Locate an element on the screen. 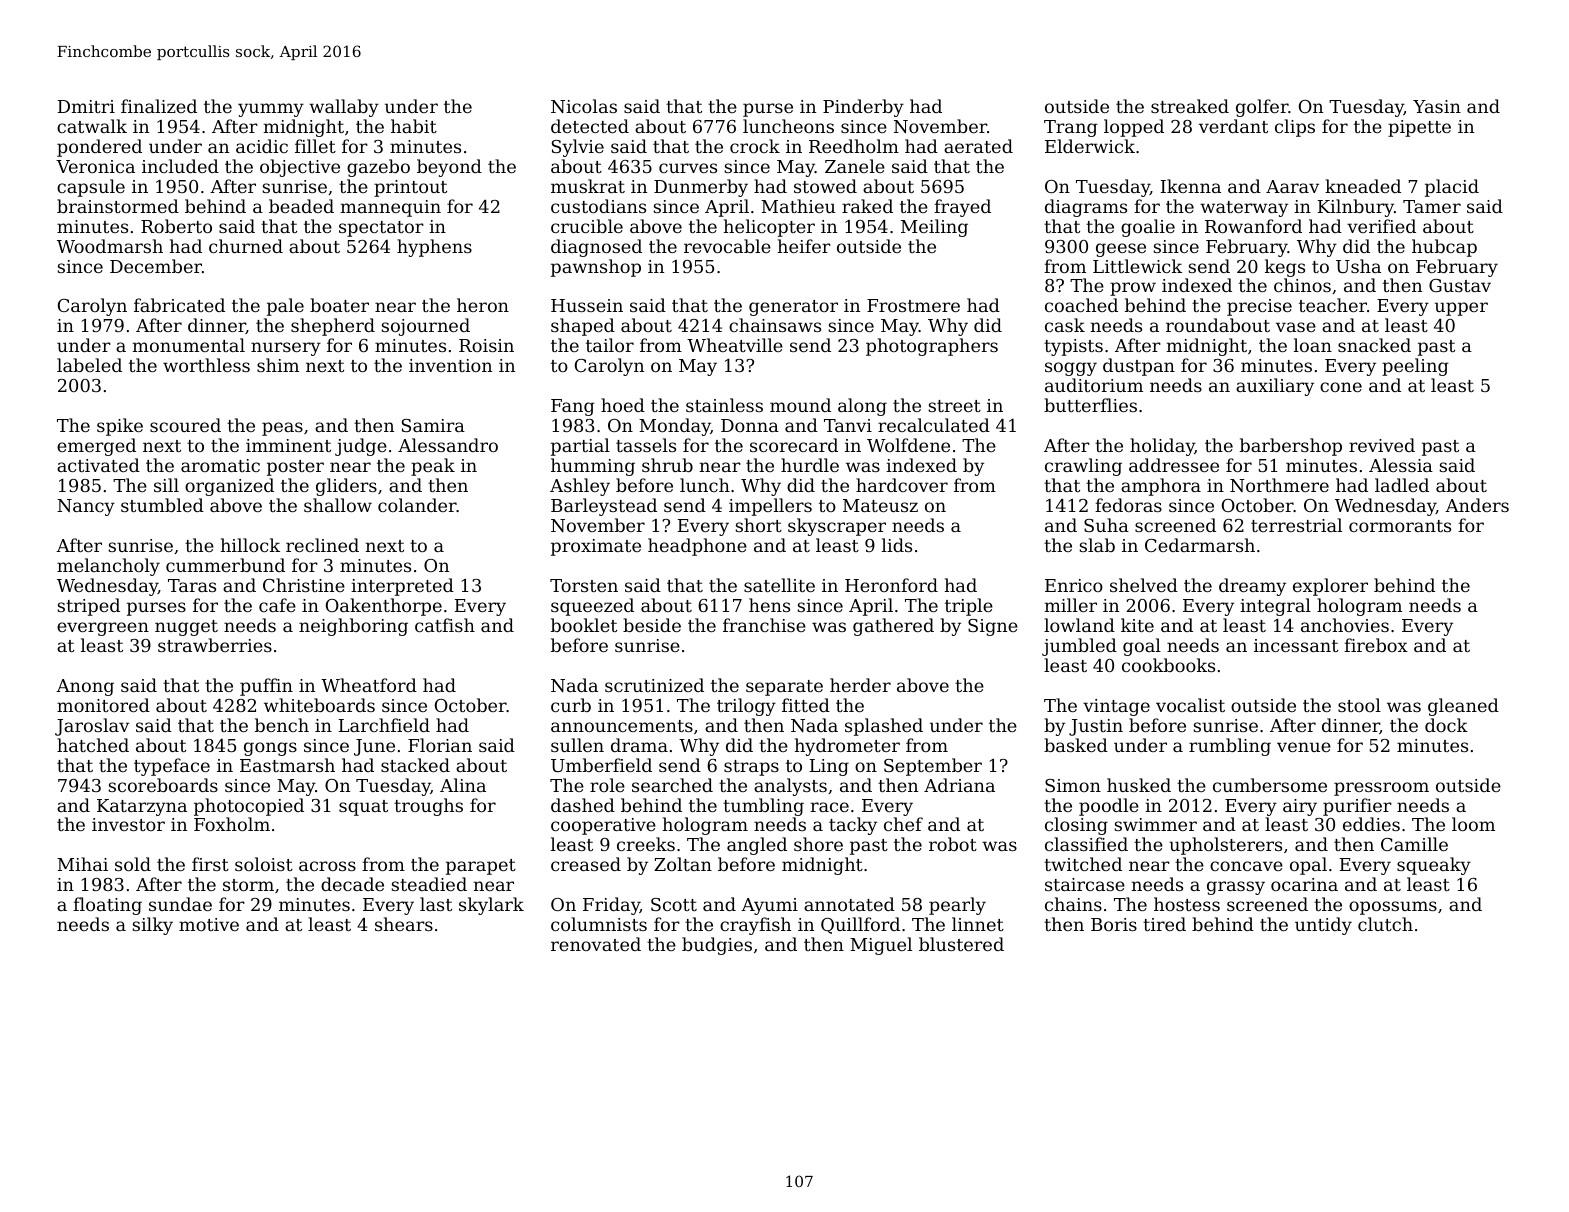 Image resolution: width=1569 pixels, height=1212 pixels. catwalk is located at coordinates (92, 126).
